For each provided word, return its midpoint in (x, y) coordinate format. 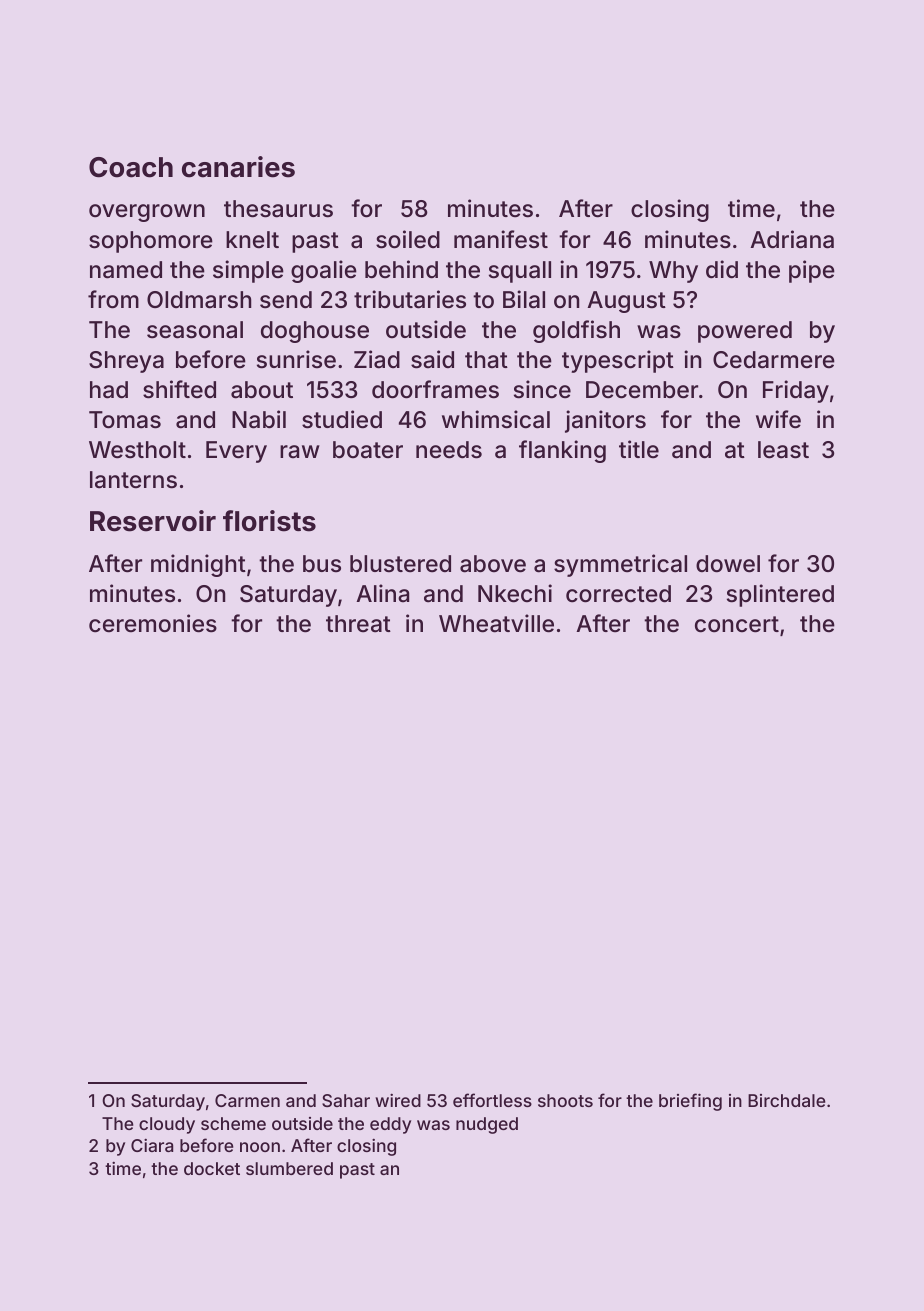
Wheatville (496, 623)
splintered (780, 595)
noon (260, 1147)
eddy (390, 1125)
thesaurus (278, 209)
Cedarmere (774, 360)
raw (300, 452)
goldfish (576, 331)
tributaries (410, 299)
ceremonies (153, 623)
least (783, 450)
